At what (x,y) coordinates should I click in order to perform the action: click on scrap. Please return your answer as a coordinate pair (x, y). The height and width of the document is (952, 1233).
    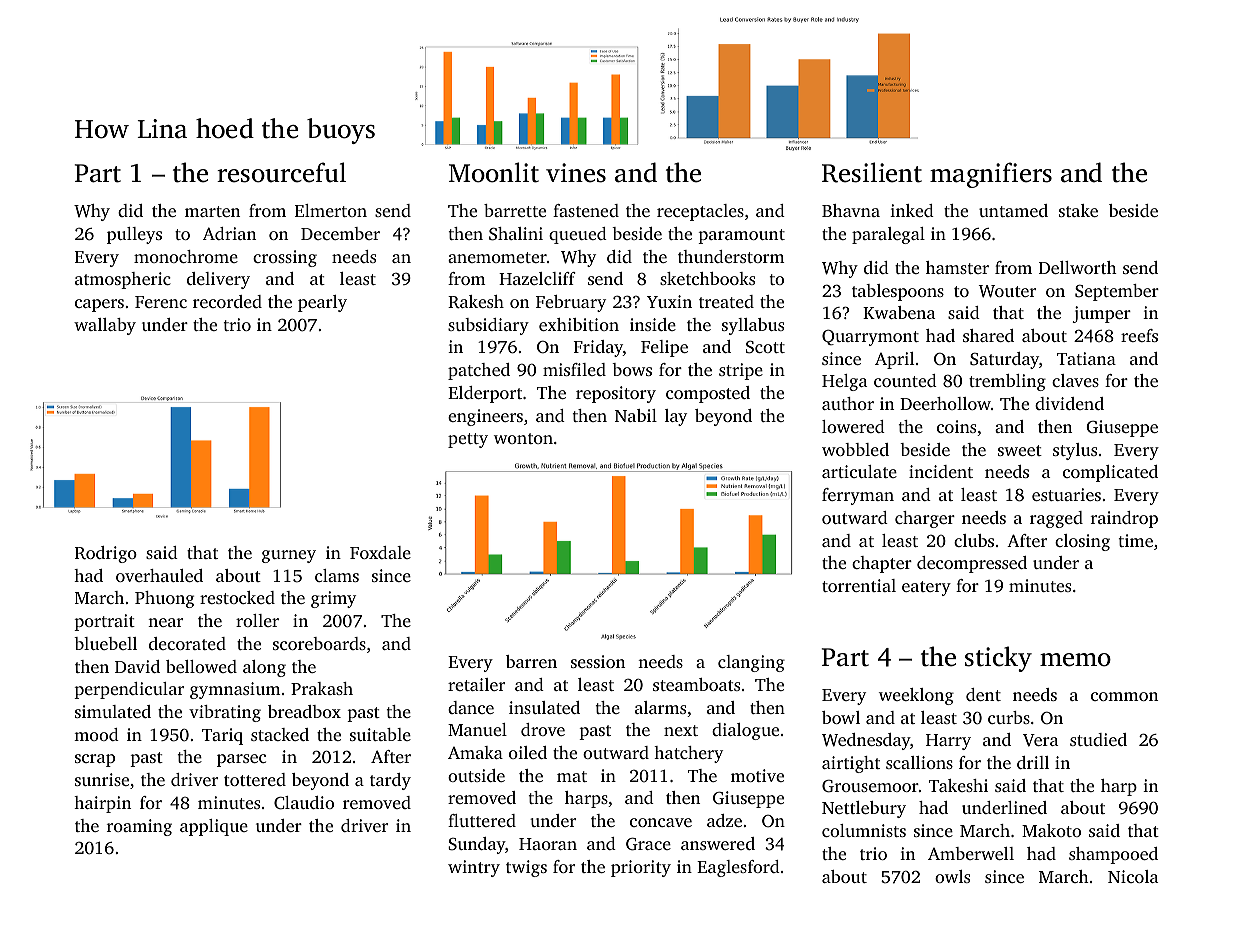
    Looking at the image, I should click on (95, 760).
